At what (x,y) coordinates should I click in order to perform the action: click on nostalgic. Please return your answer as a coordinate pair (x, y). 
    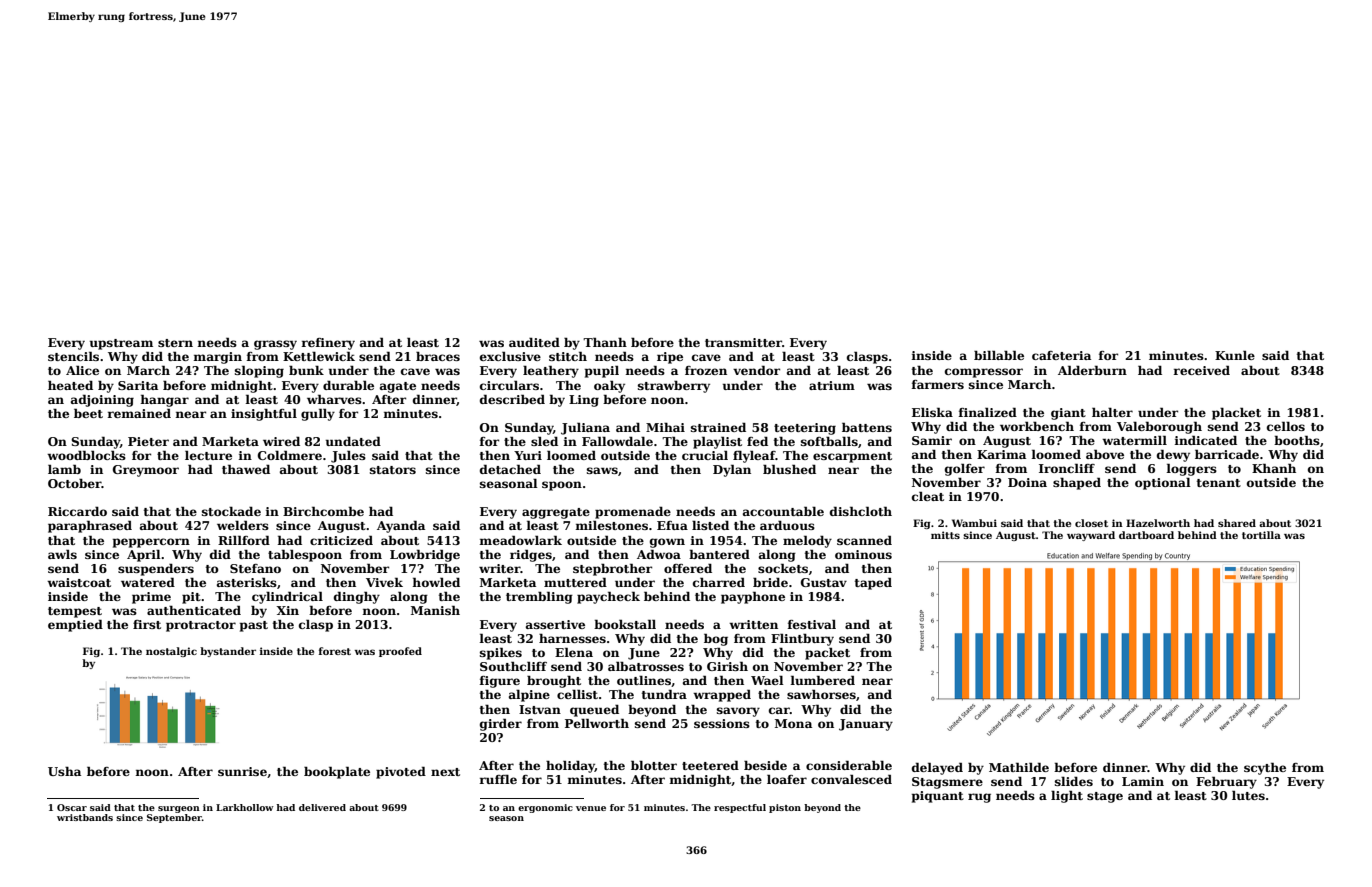
    Looking at the image, I should click on (171, 652).
